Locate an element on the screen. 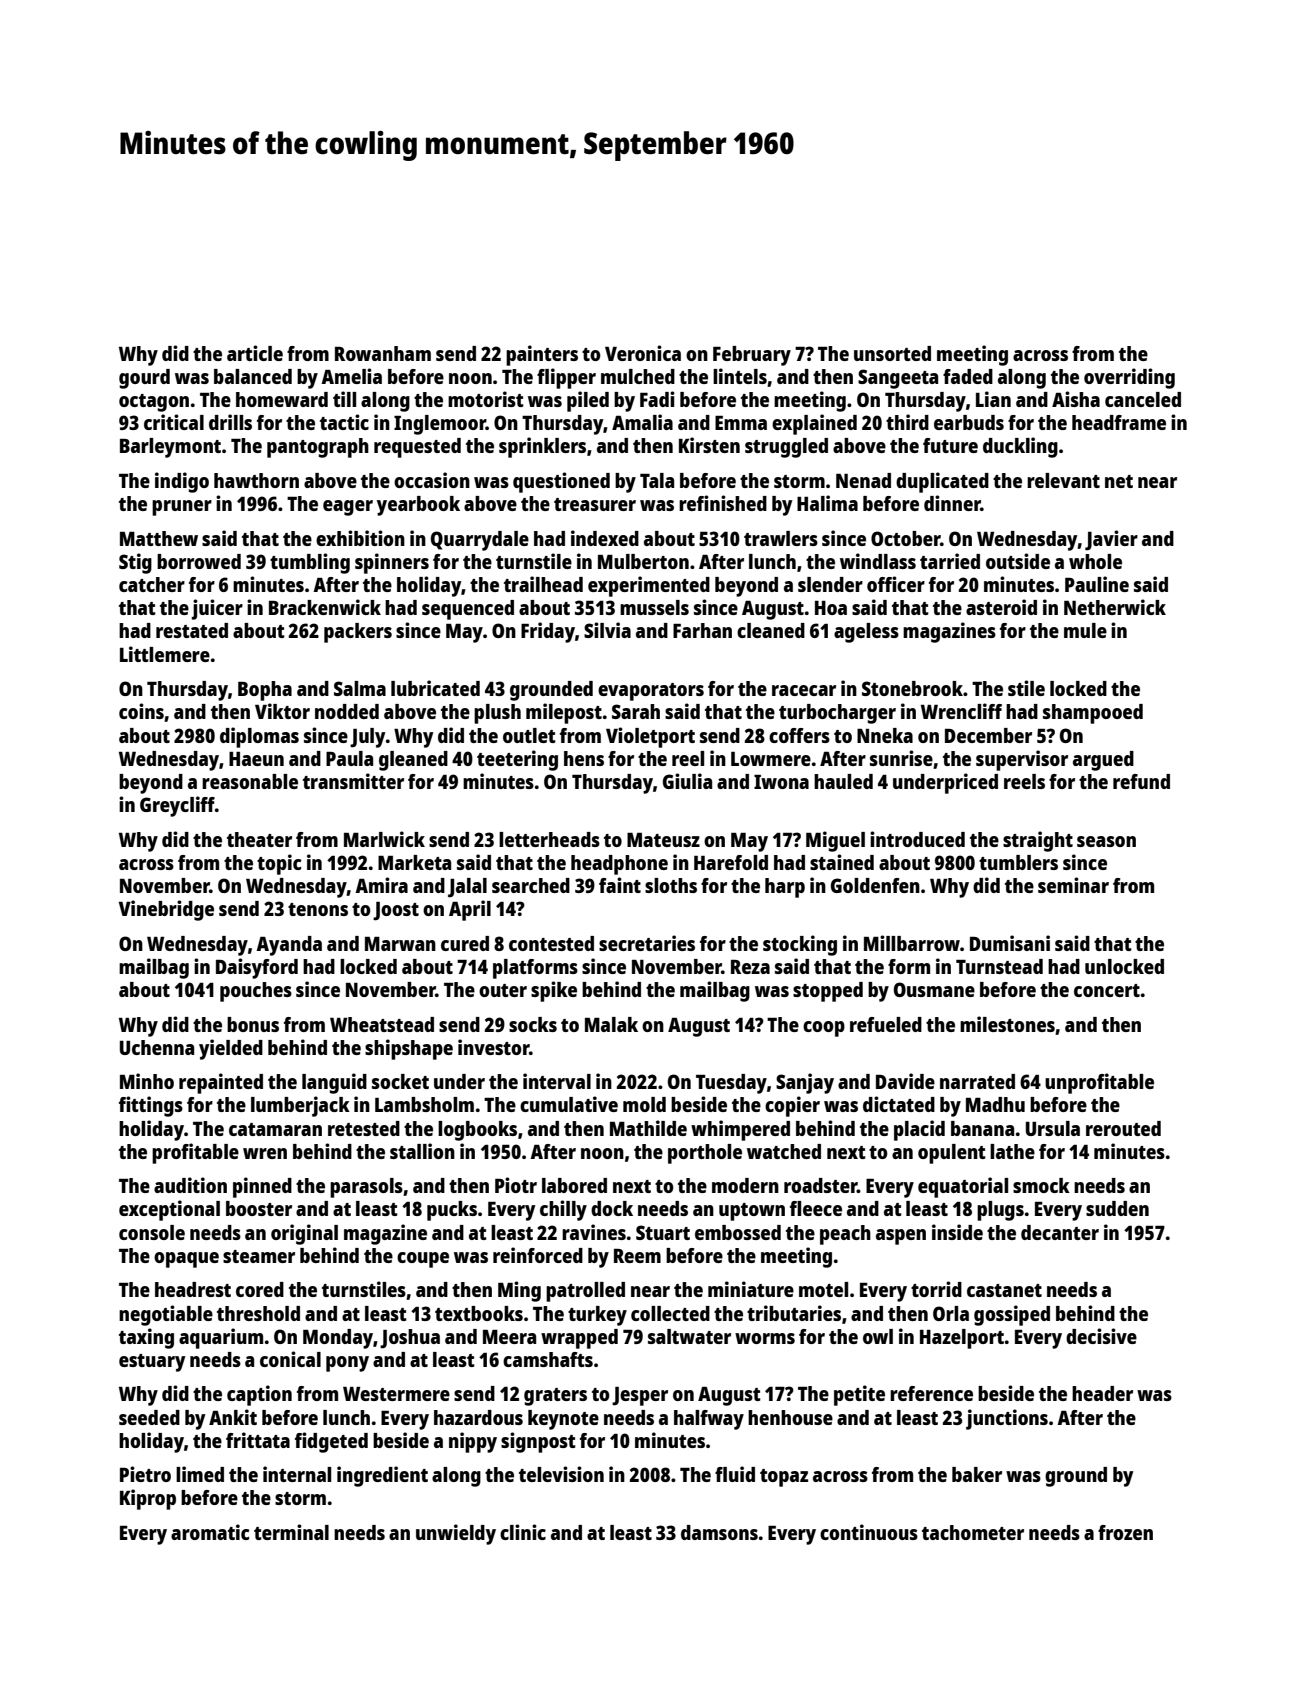 Image resolution: width=1307 pixels, height=1692 pixels. evaporators is located at coordinates (651, 692).
